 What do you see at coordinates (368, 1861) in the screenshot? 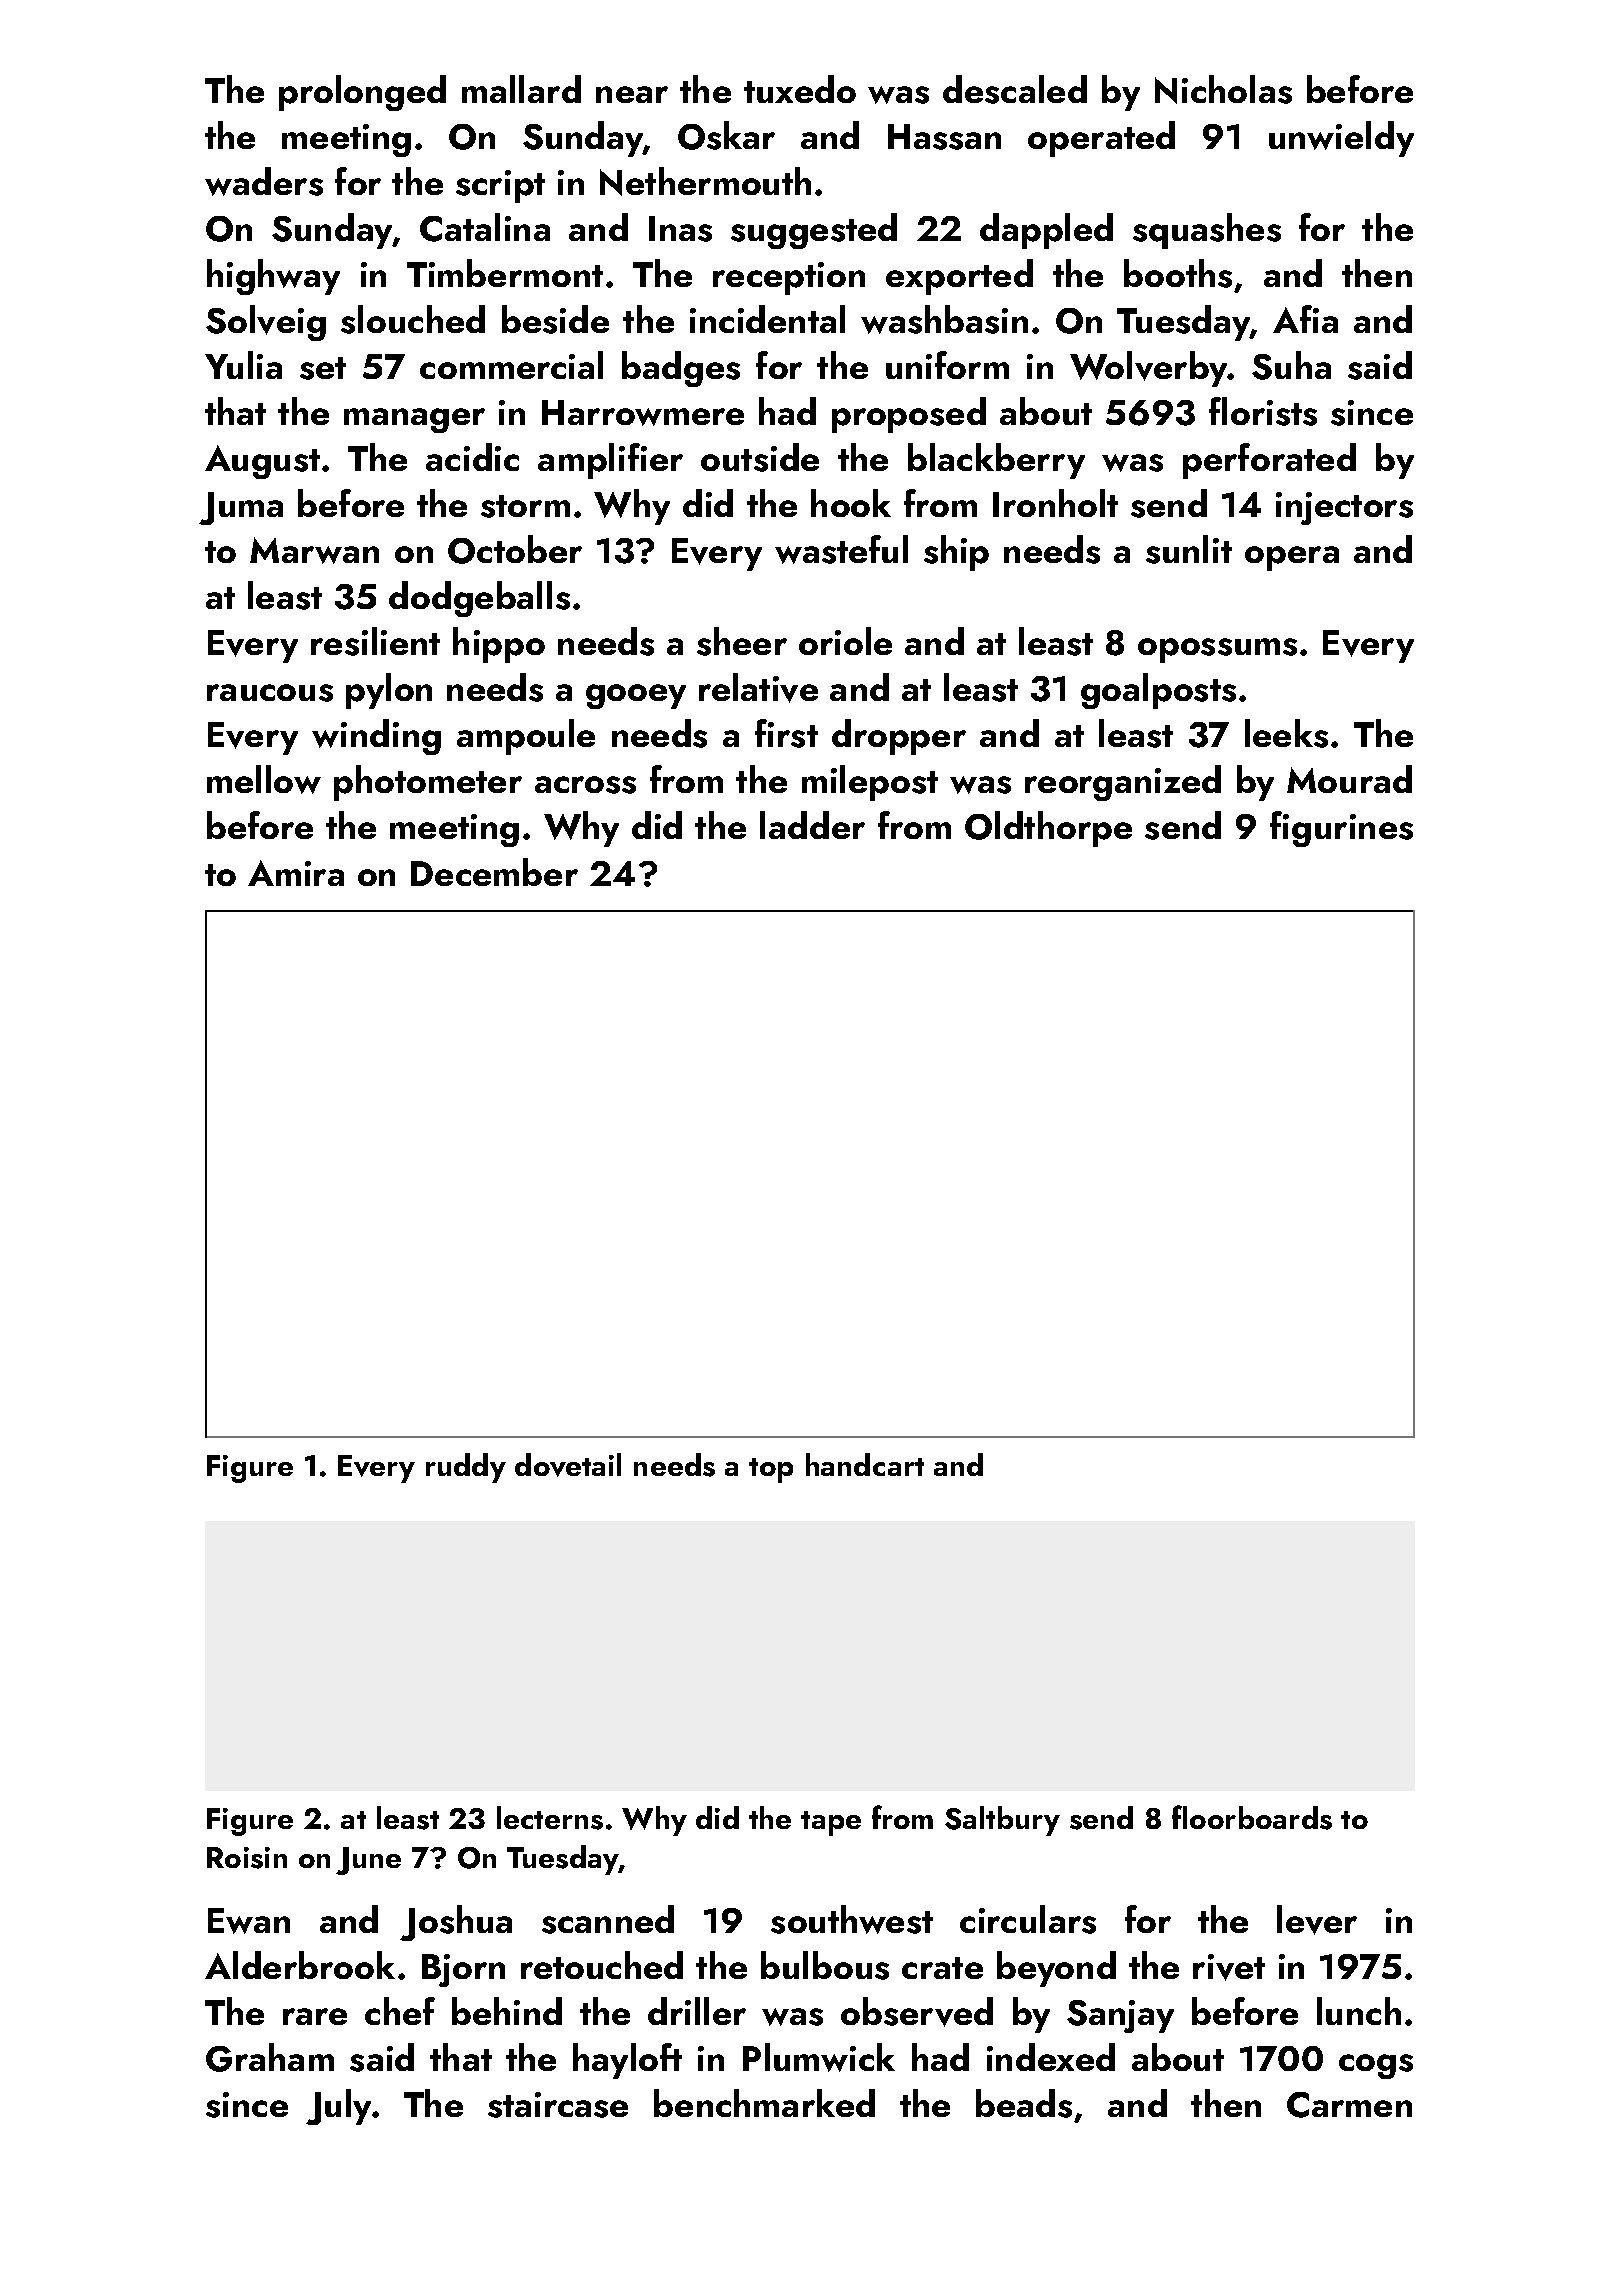
I see `June` at bounding box center [368, 1861].
